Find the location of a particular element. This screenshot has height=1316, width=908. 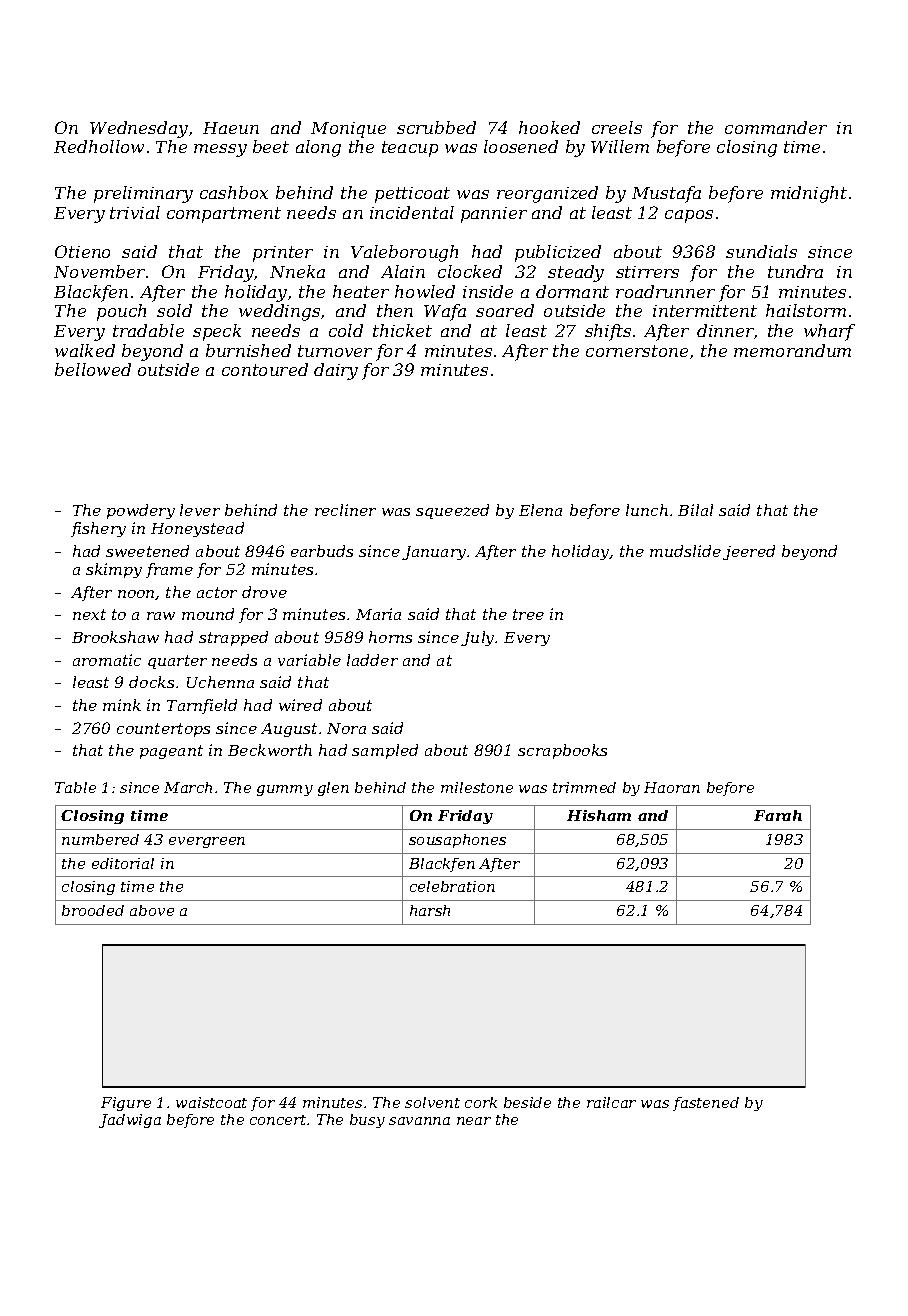

Wednesday is located at coordinates (139, 129).
